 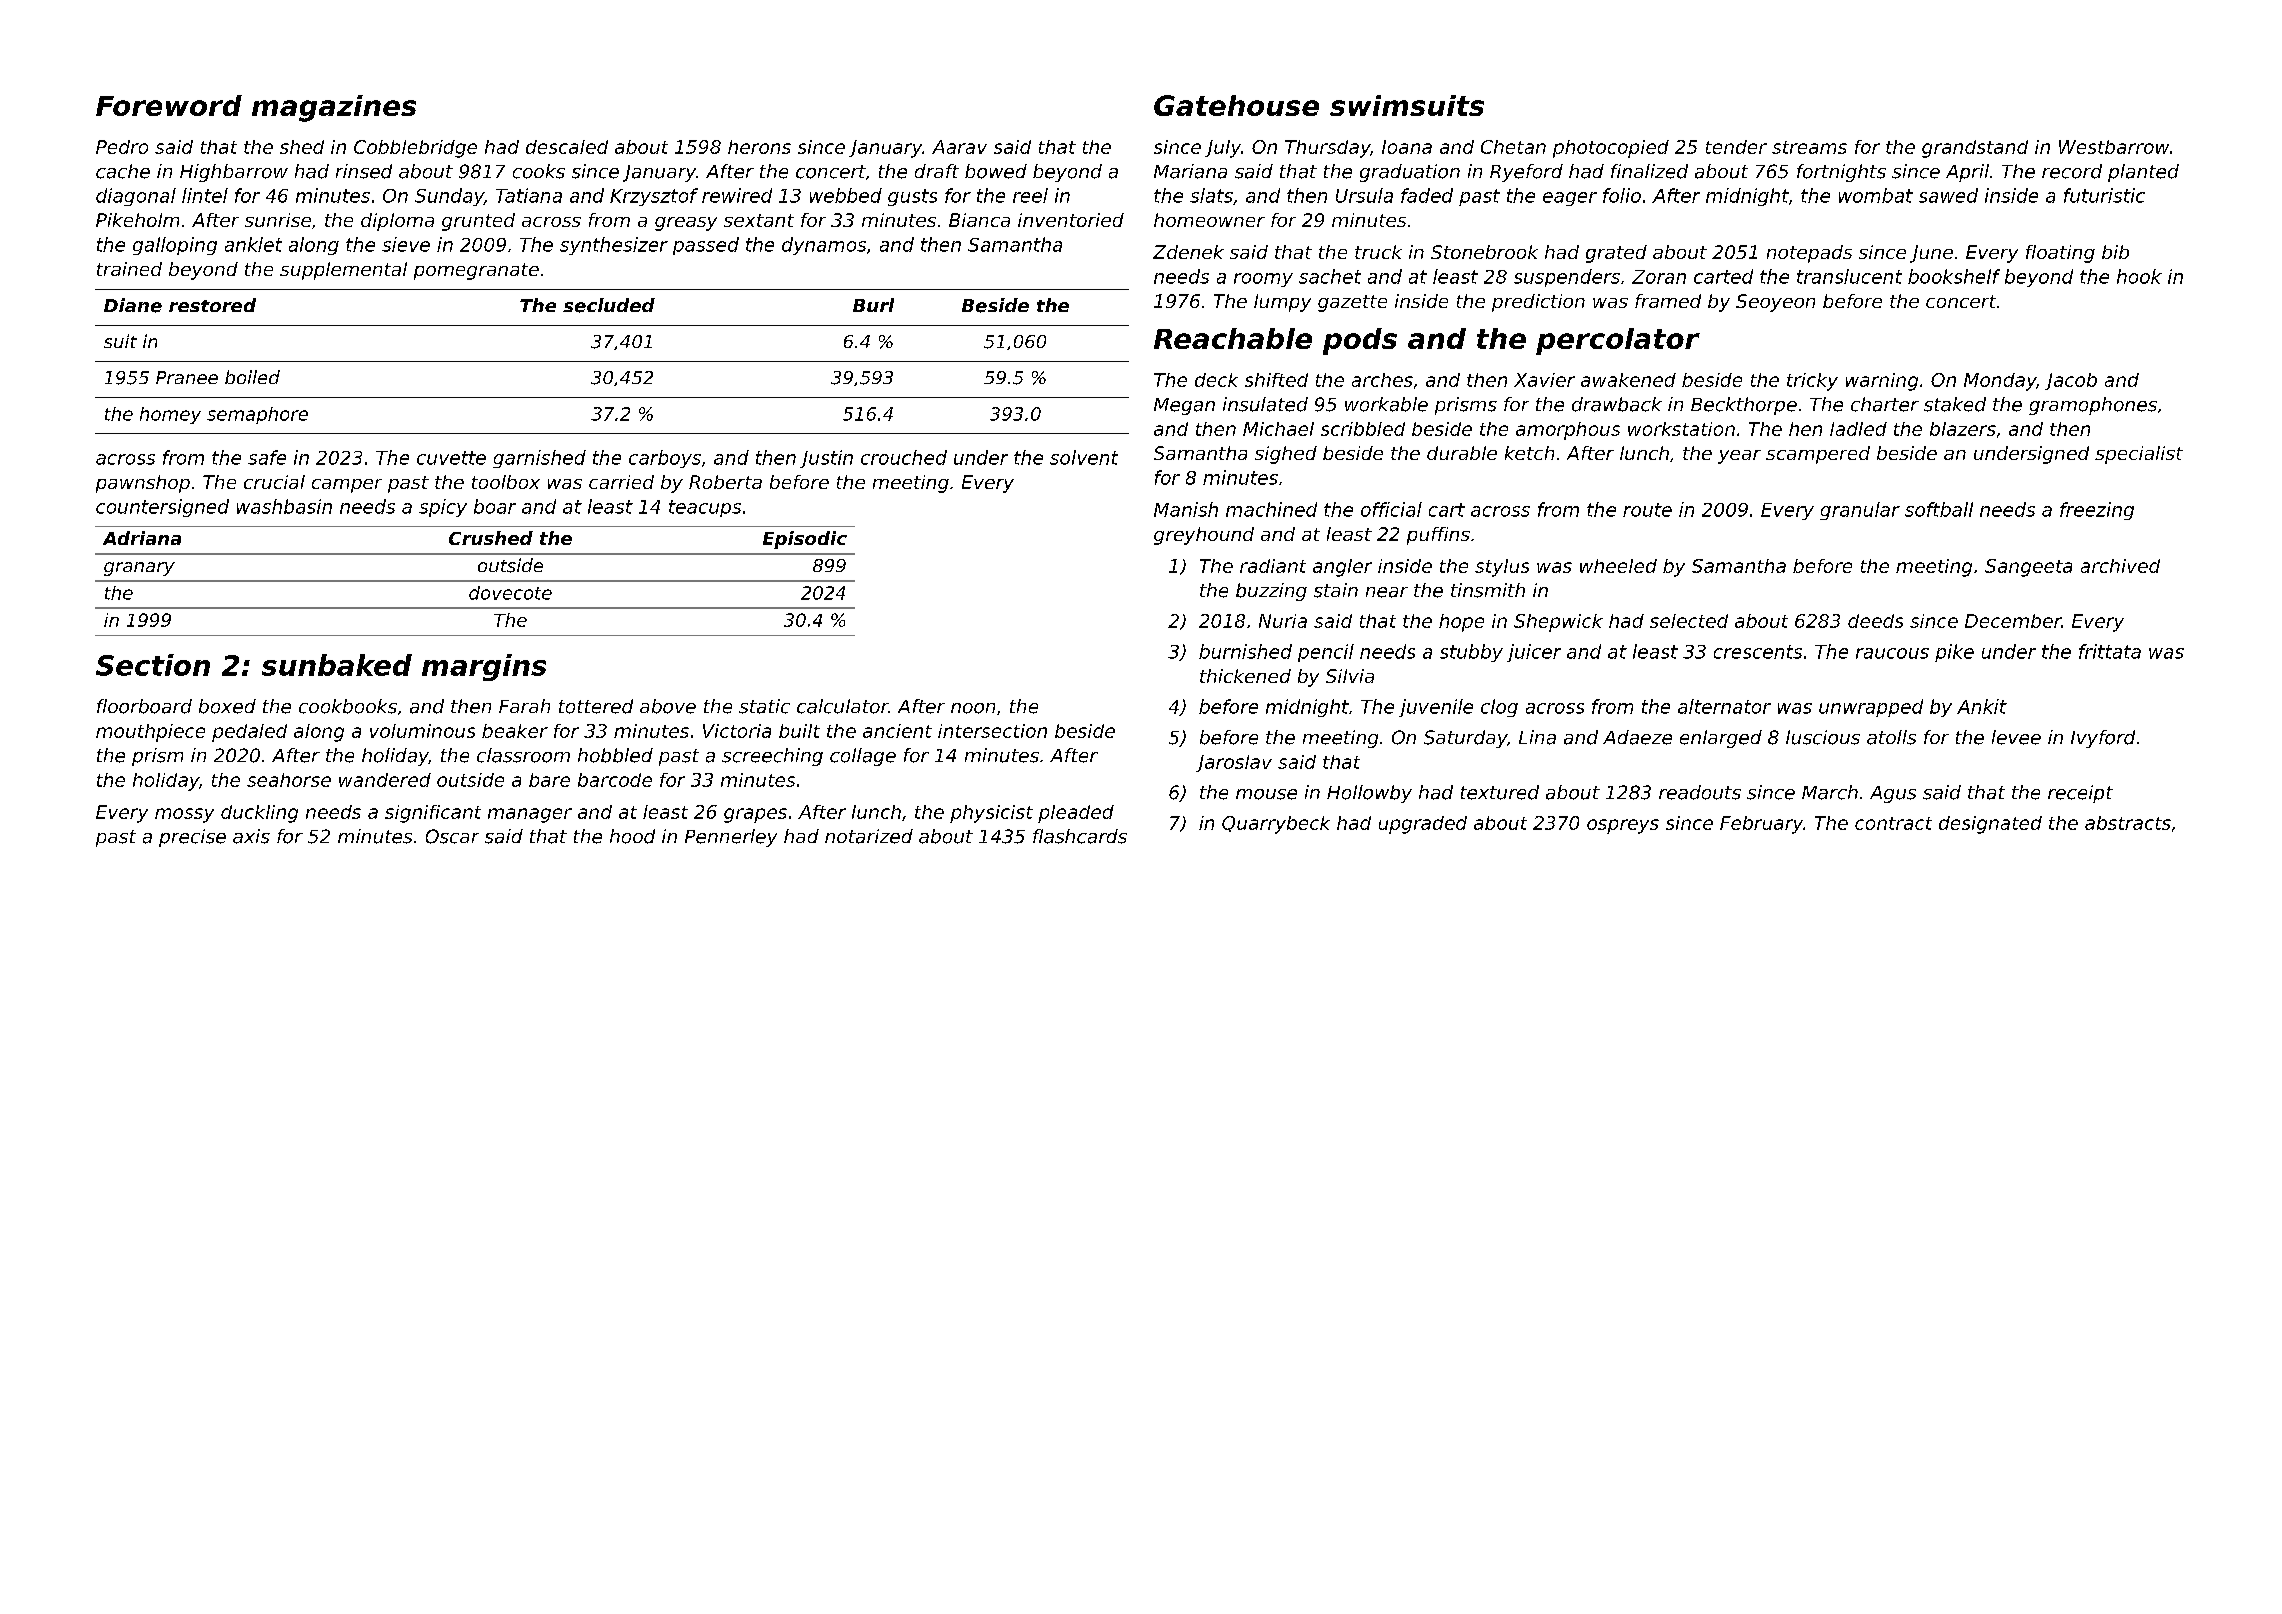 What do you see at coordinates (1234, 763) in the screenshot?
I see `Jaroslav` at bounding box center [1234, 763].
